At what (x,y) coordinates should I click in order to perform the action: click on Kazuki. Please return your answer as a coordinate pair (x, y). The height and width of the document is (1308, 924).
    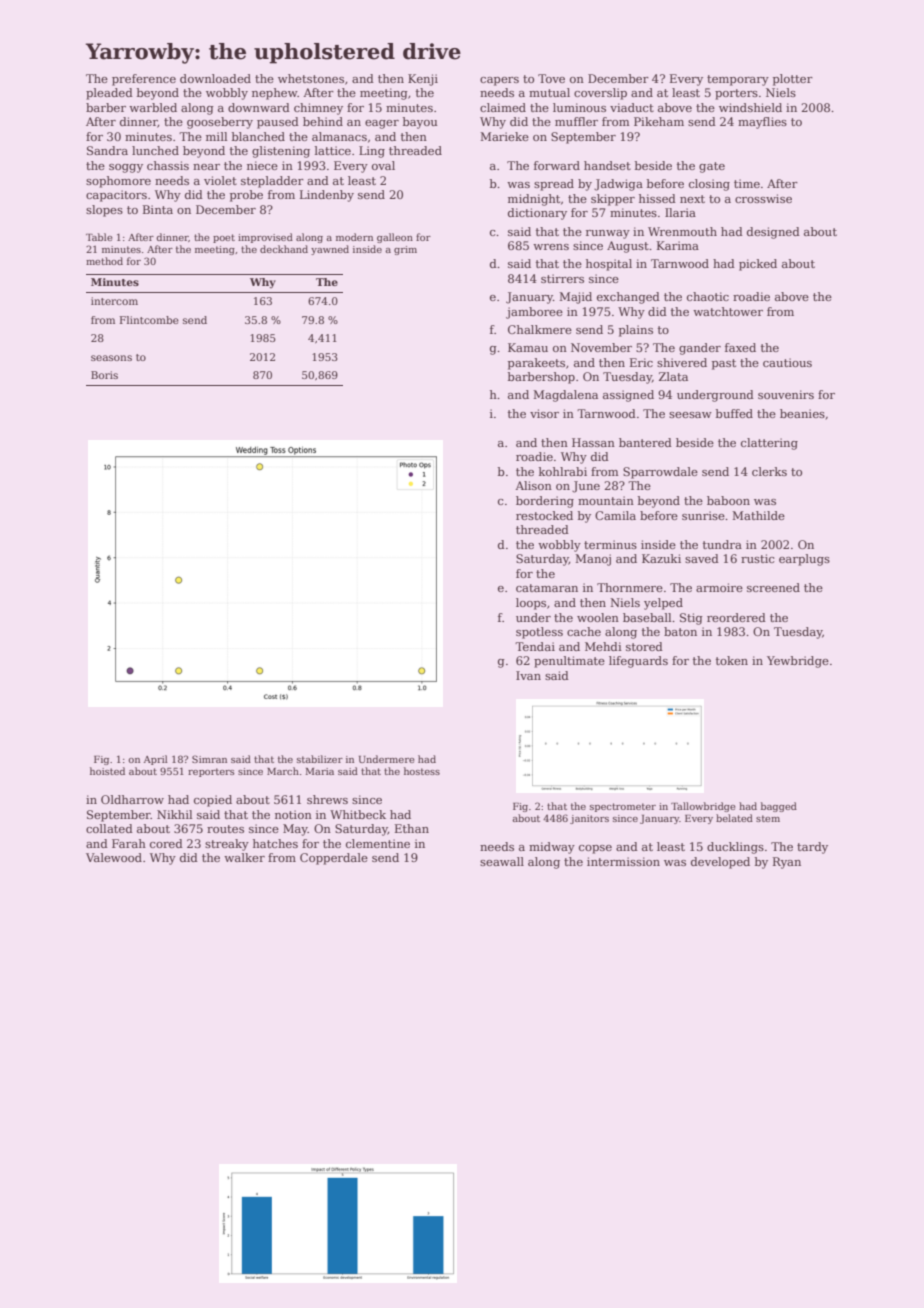
    Looking at the image, I should click on (661, 558).
